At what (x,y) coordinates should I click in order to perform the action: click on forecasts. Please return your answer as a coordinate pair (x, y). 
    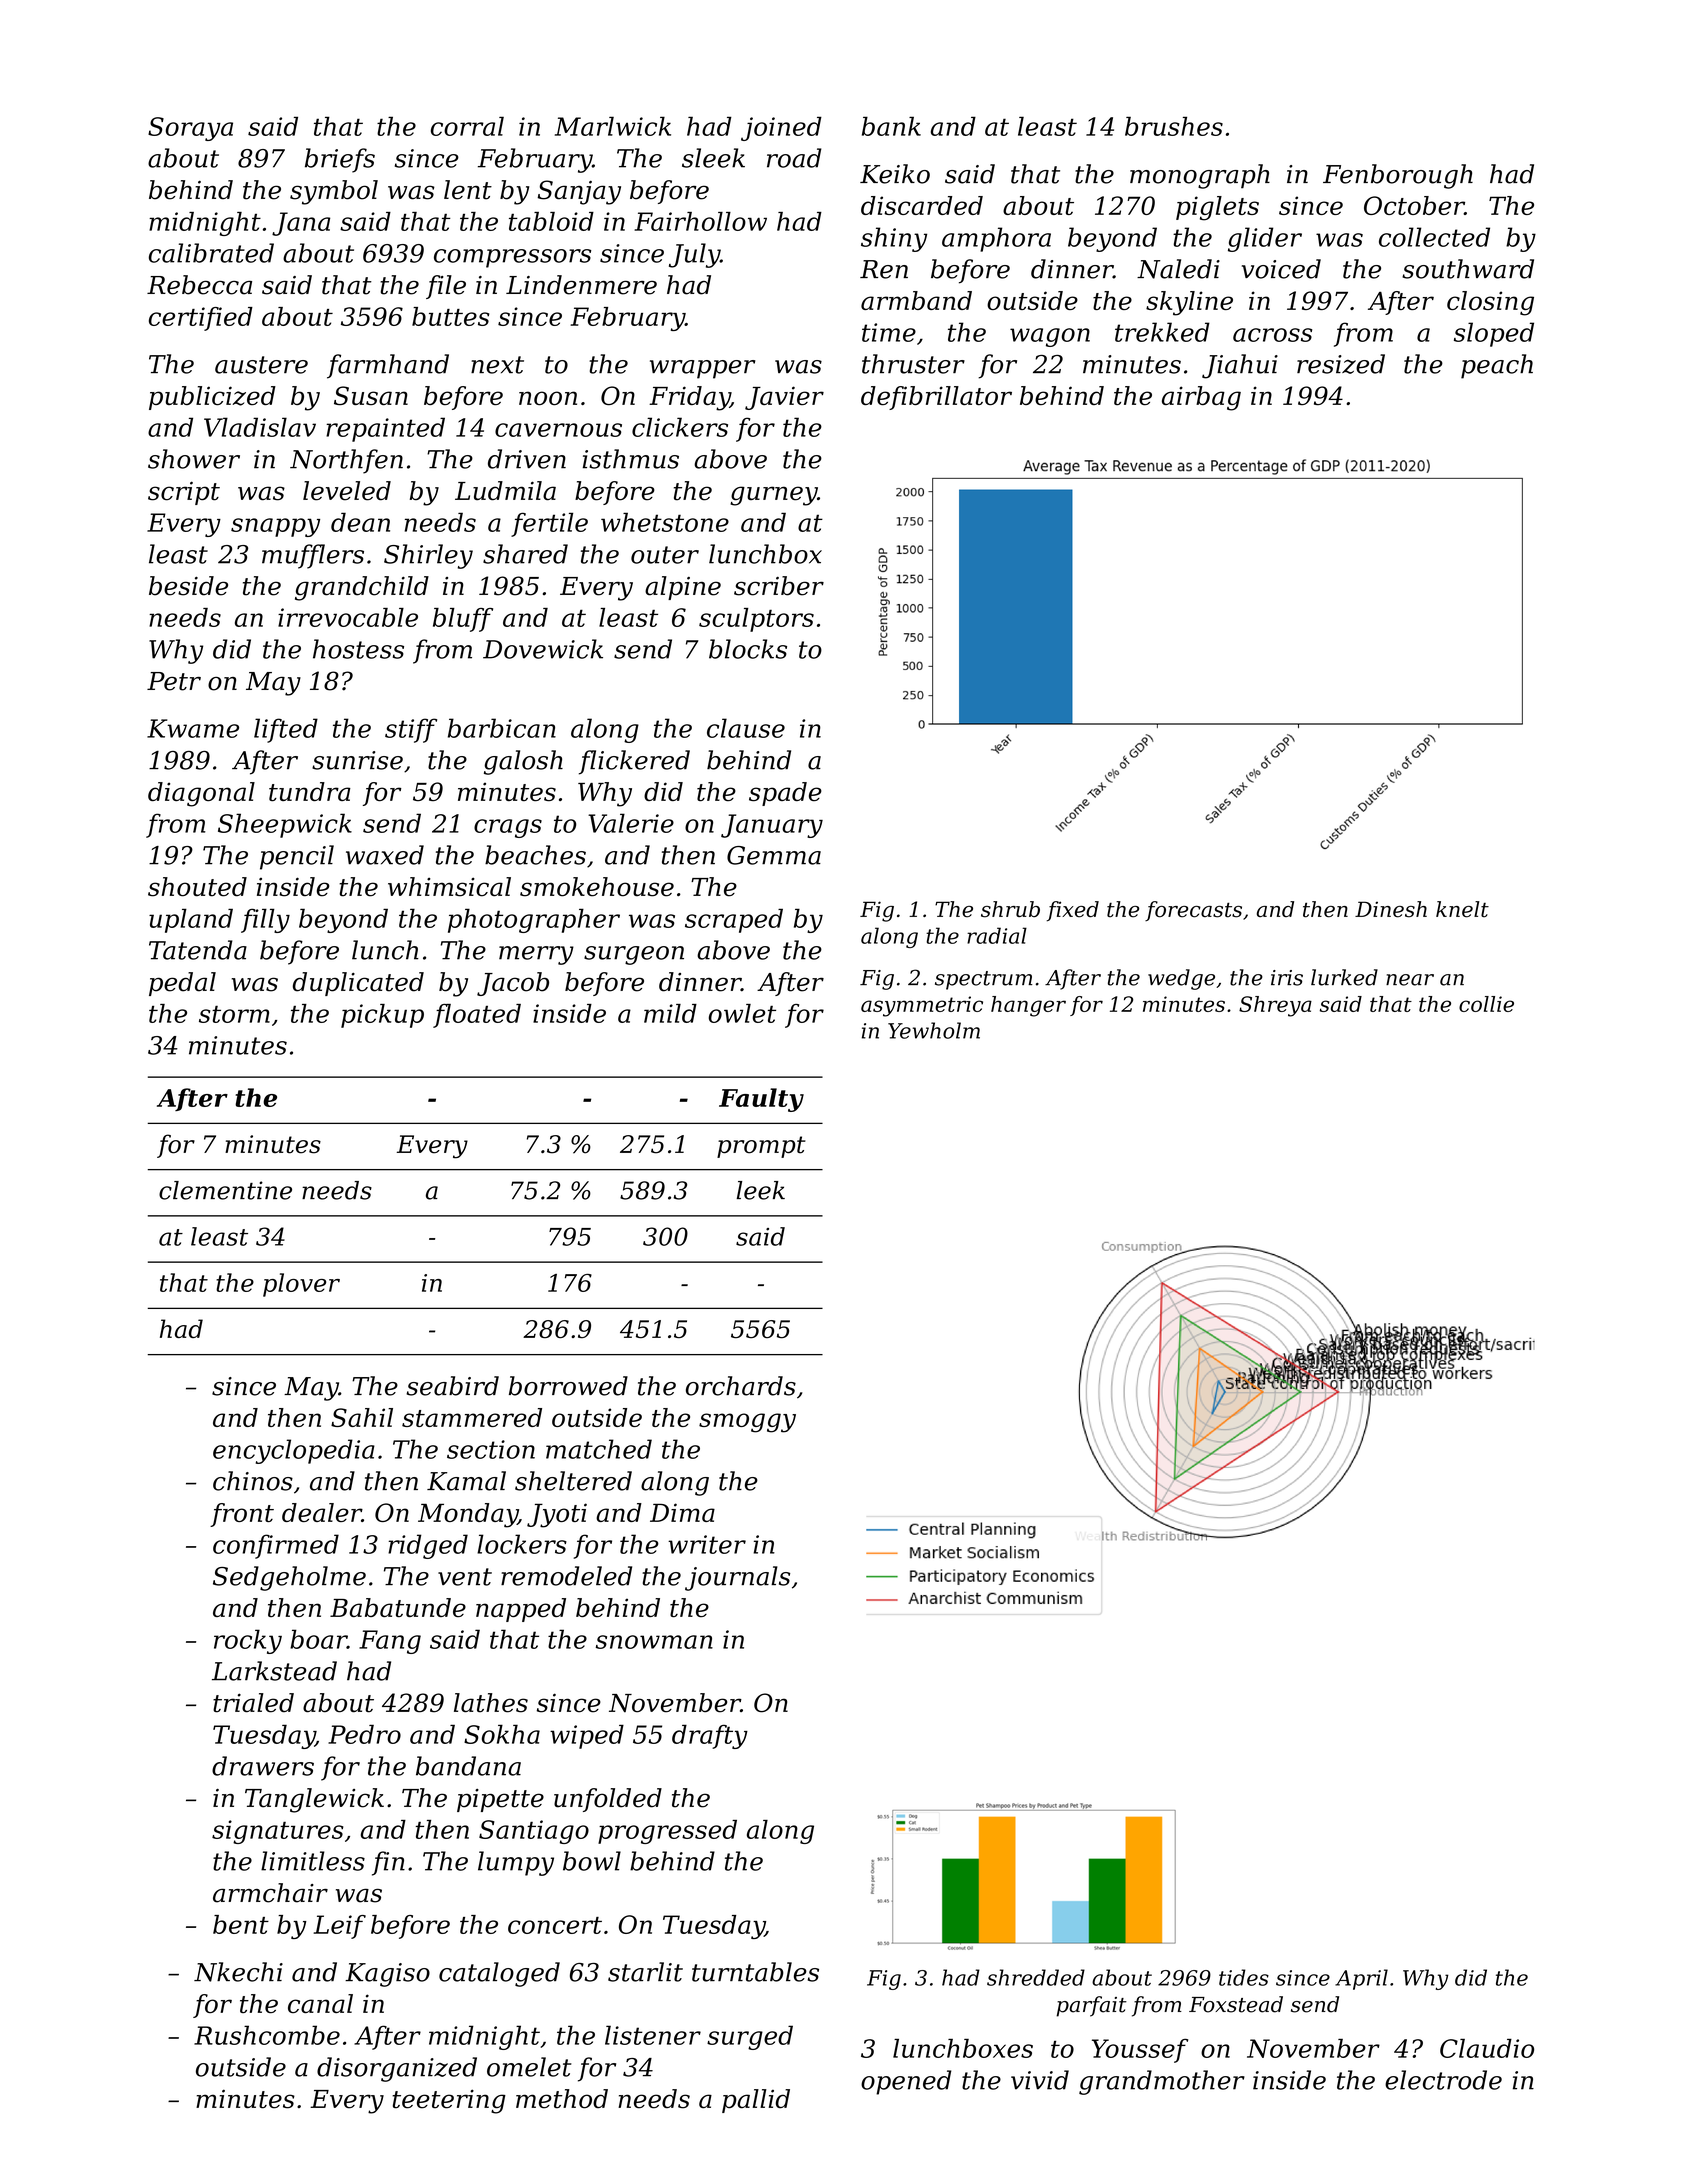
    Looking at the image, I should click on (1193, 911).
